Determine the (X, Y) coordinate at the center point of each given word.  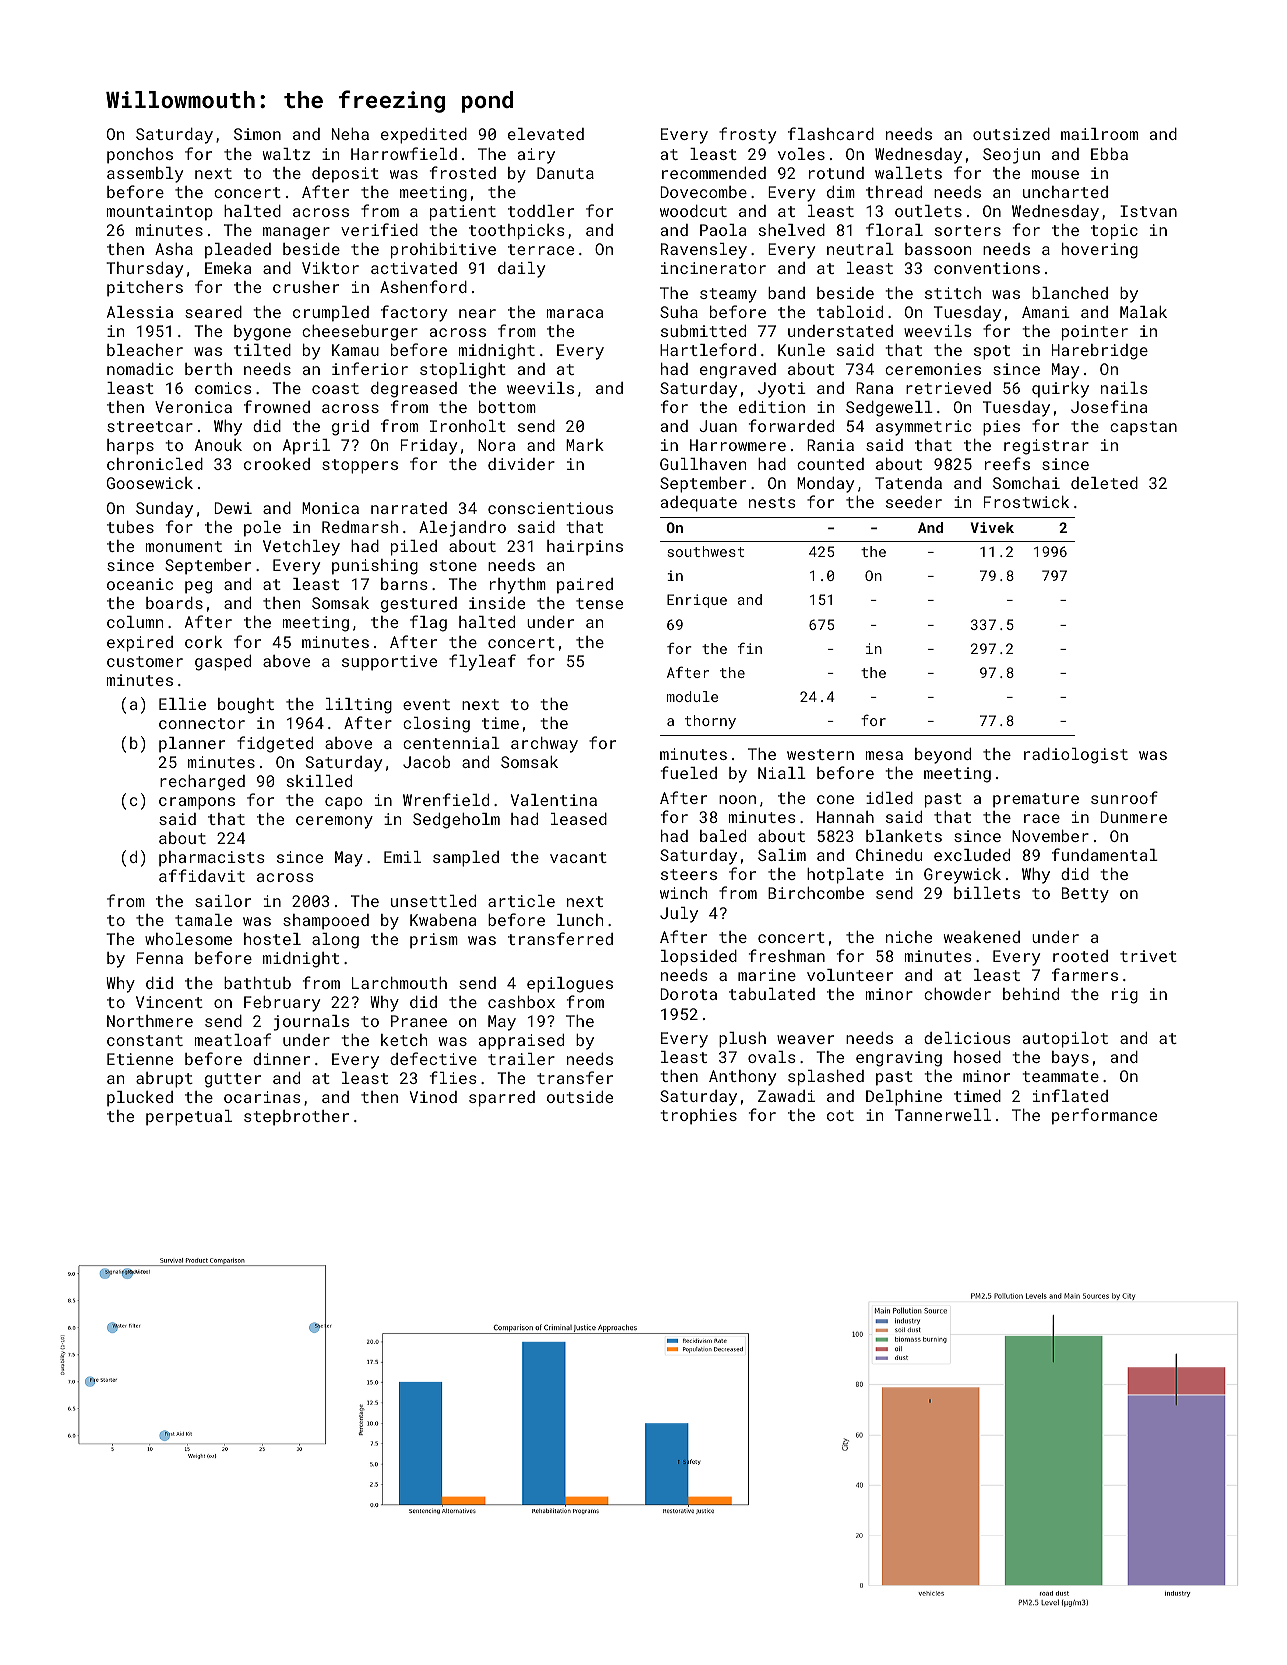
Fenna (160, 958)
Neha (350, 134)
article (521, 901)
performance (1104, 1116)
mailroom (1099, 134)
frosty (747, 135)
